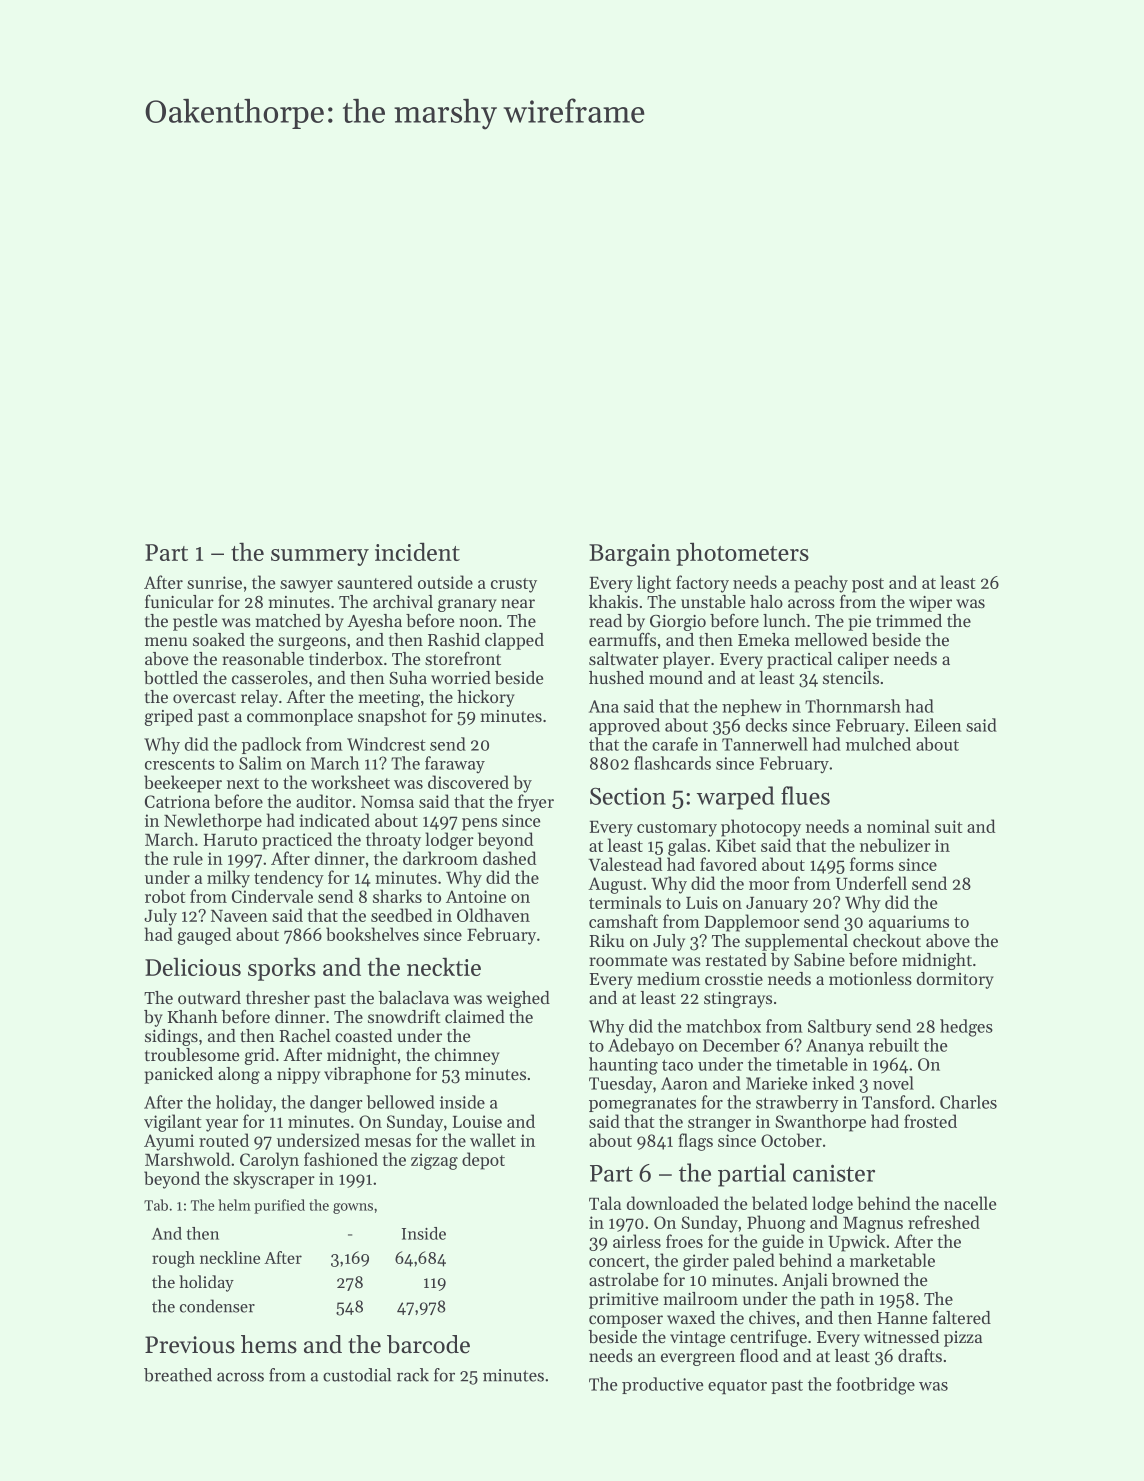 The image size is (1144, 1481). What do you see at coordinates (800, 660) in the screenshot?
I see `practical` at bounding box center [800, 660].
